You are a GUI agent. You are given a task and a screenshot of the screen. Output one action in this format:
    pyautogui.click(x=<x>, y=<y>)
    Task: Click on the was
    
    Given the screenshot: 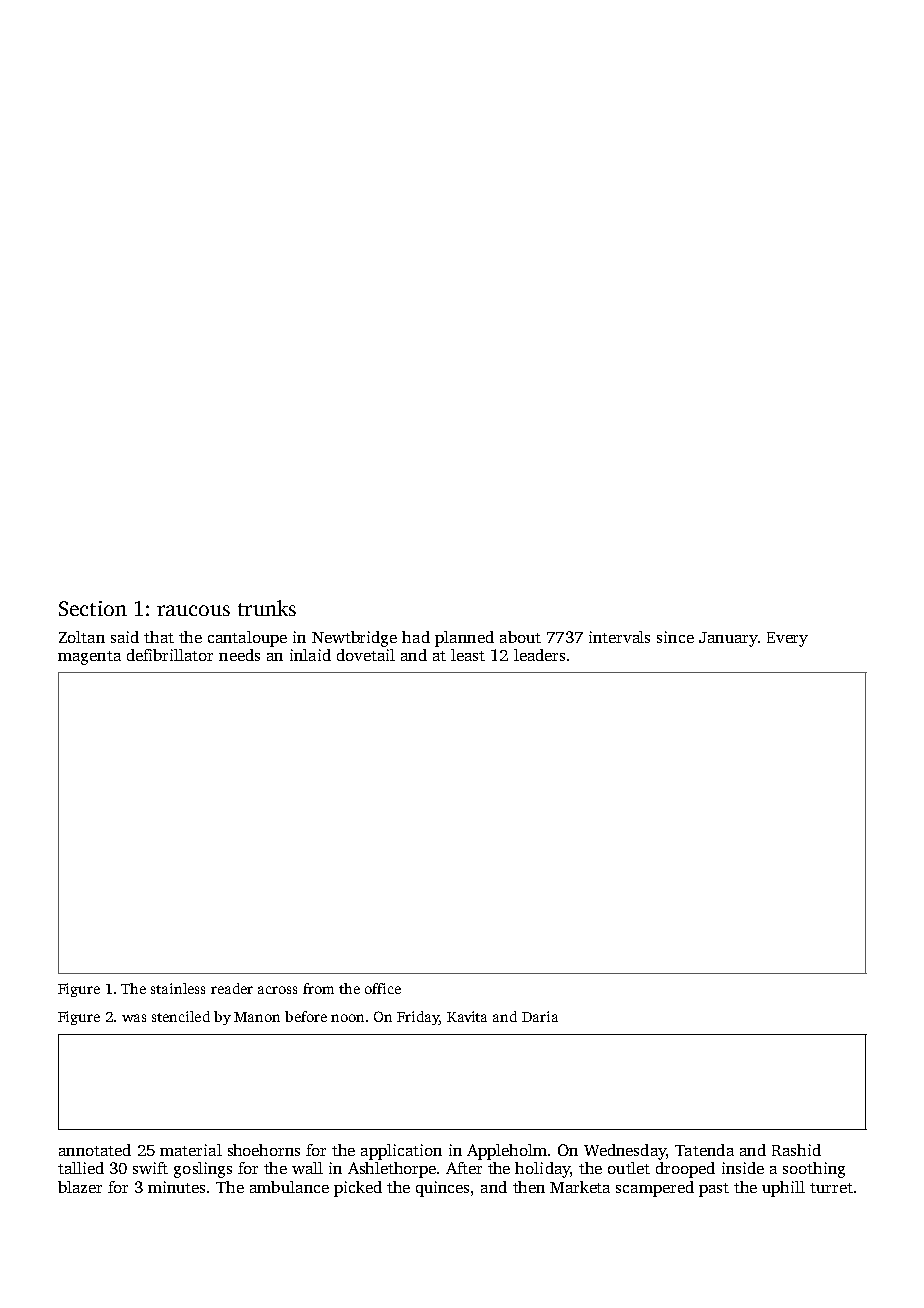 What is the action you would take?
    pyautogui.click(x=134, y=1018)
